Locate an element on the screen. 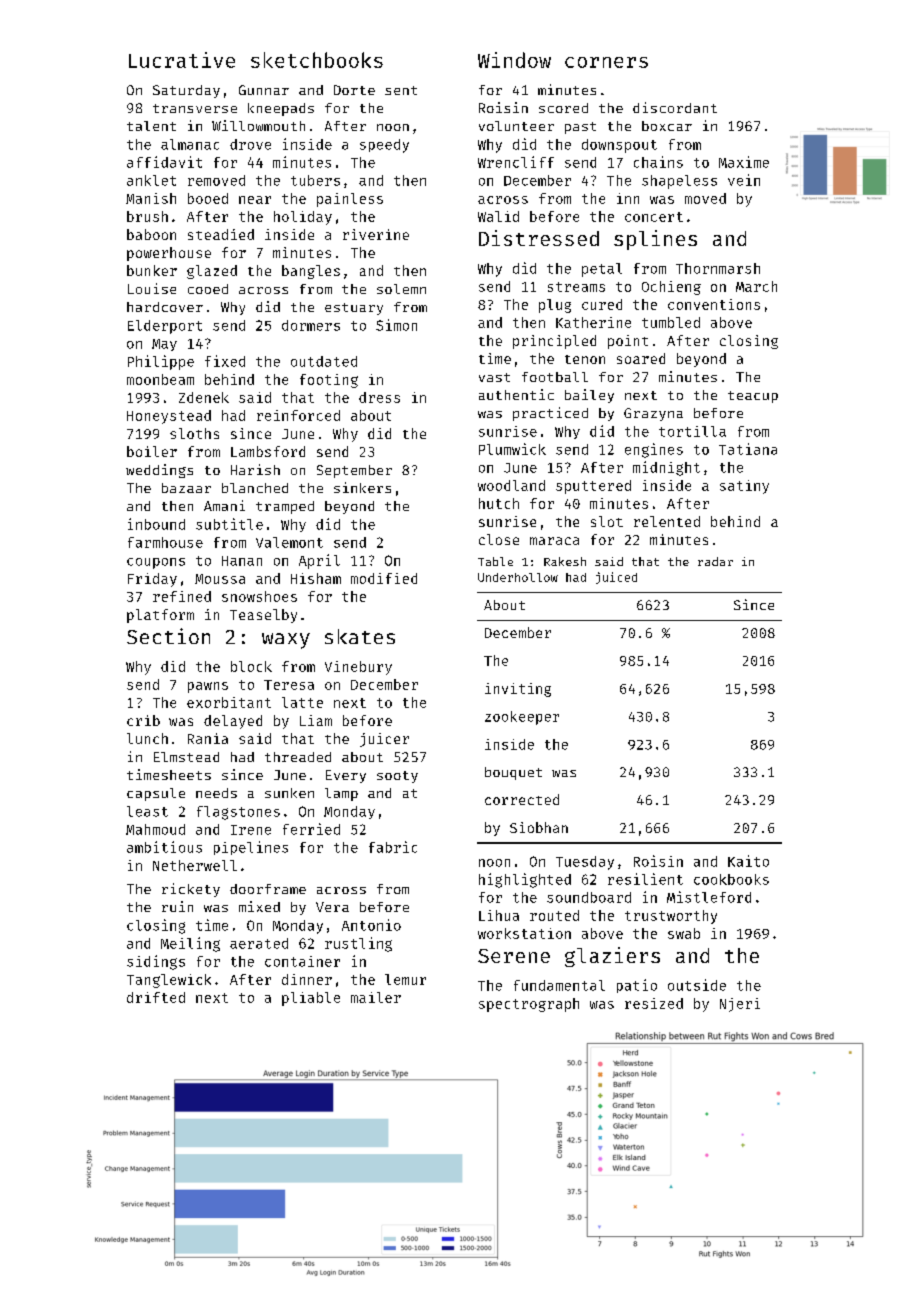 This screenshot has width=908, height=1316. volunteer is located at coordinates (516, 126).
